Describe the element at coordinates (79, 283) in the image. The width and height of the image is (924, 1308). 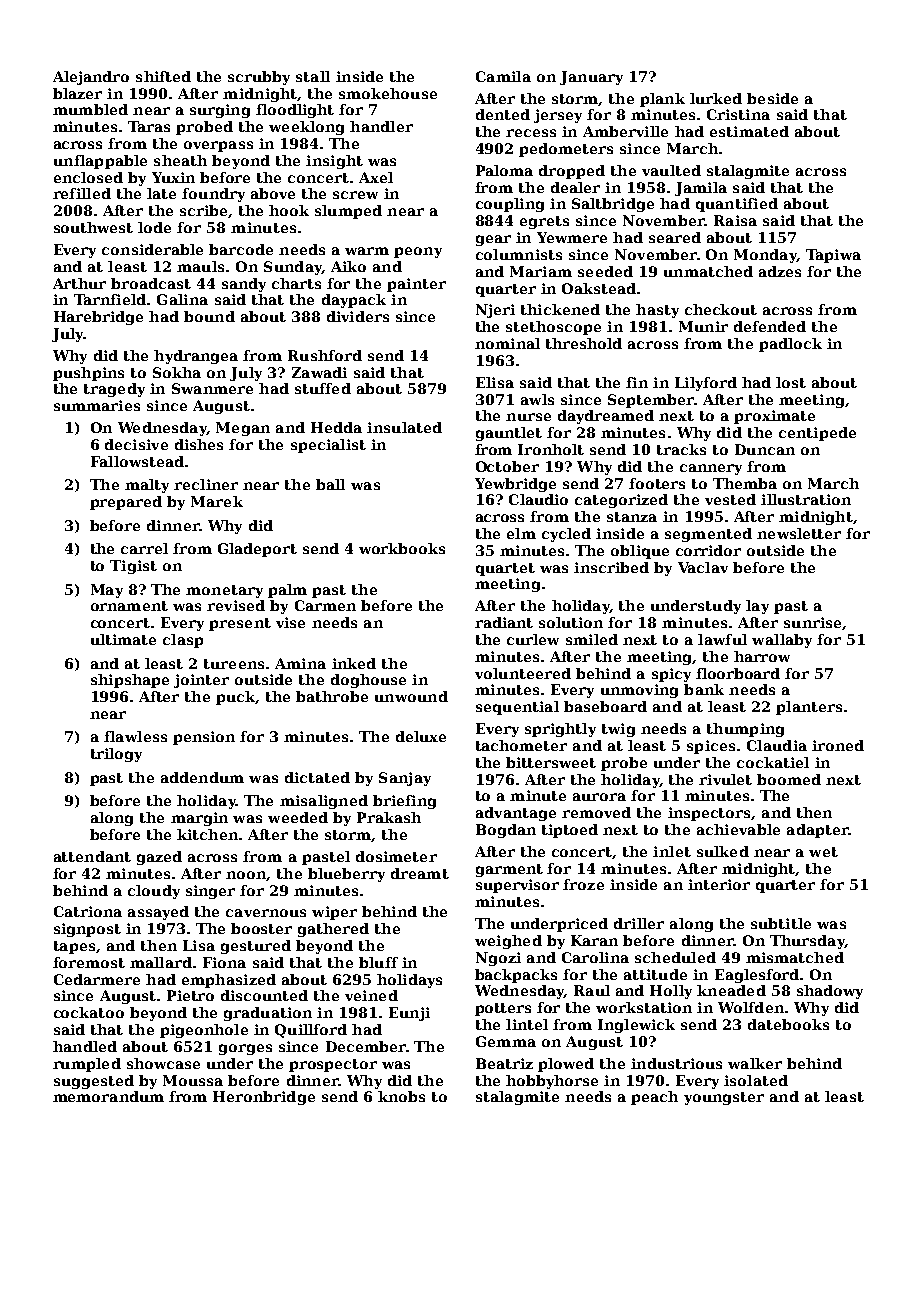
I see `Arthur` at that location.
